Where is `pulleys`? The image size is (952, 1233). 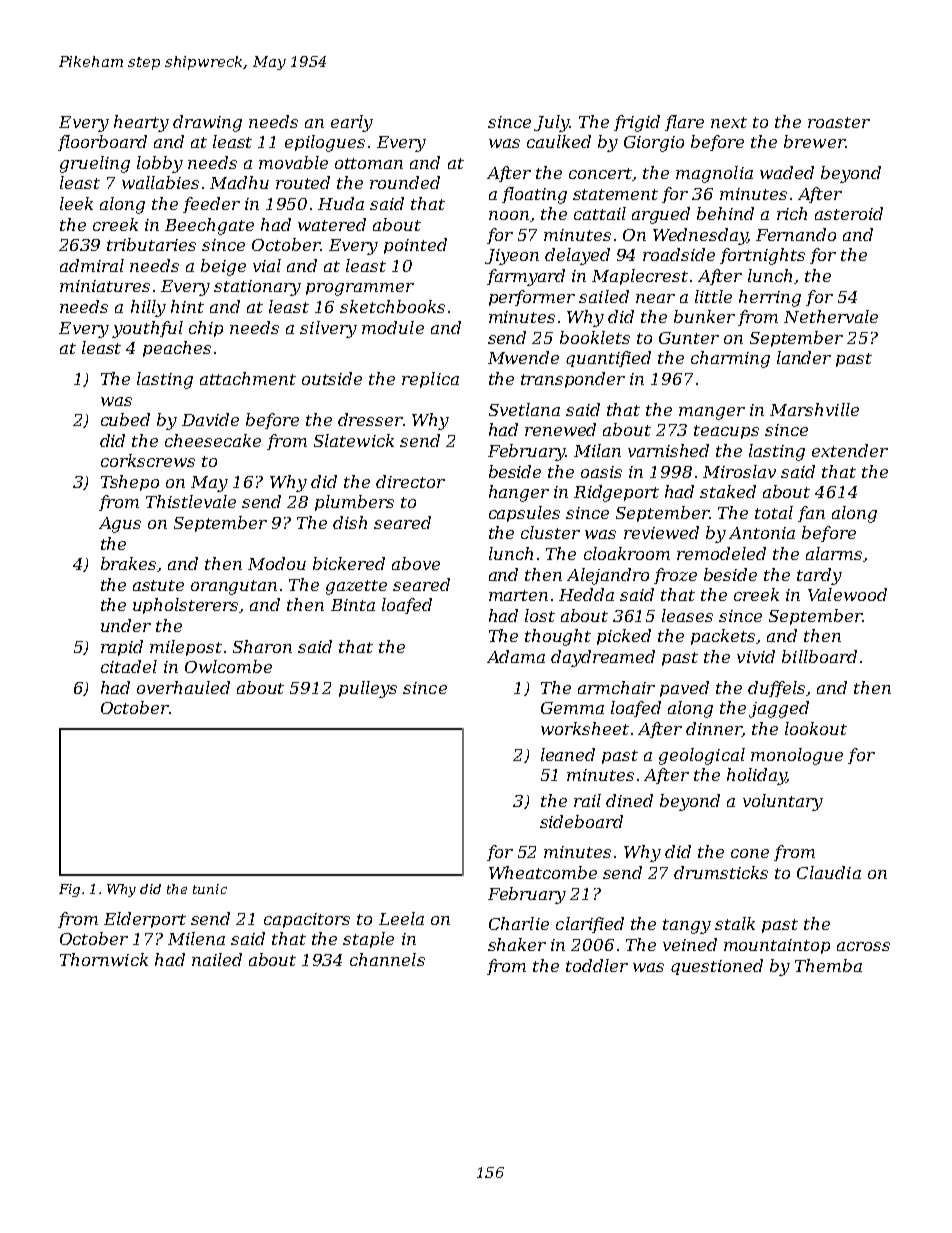
pulleys is located at coordinates (368, 689).
